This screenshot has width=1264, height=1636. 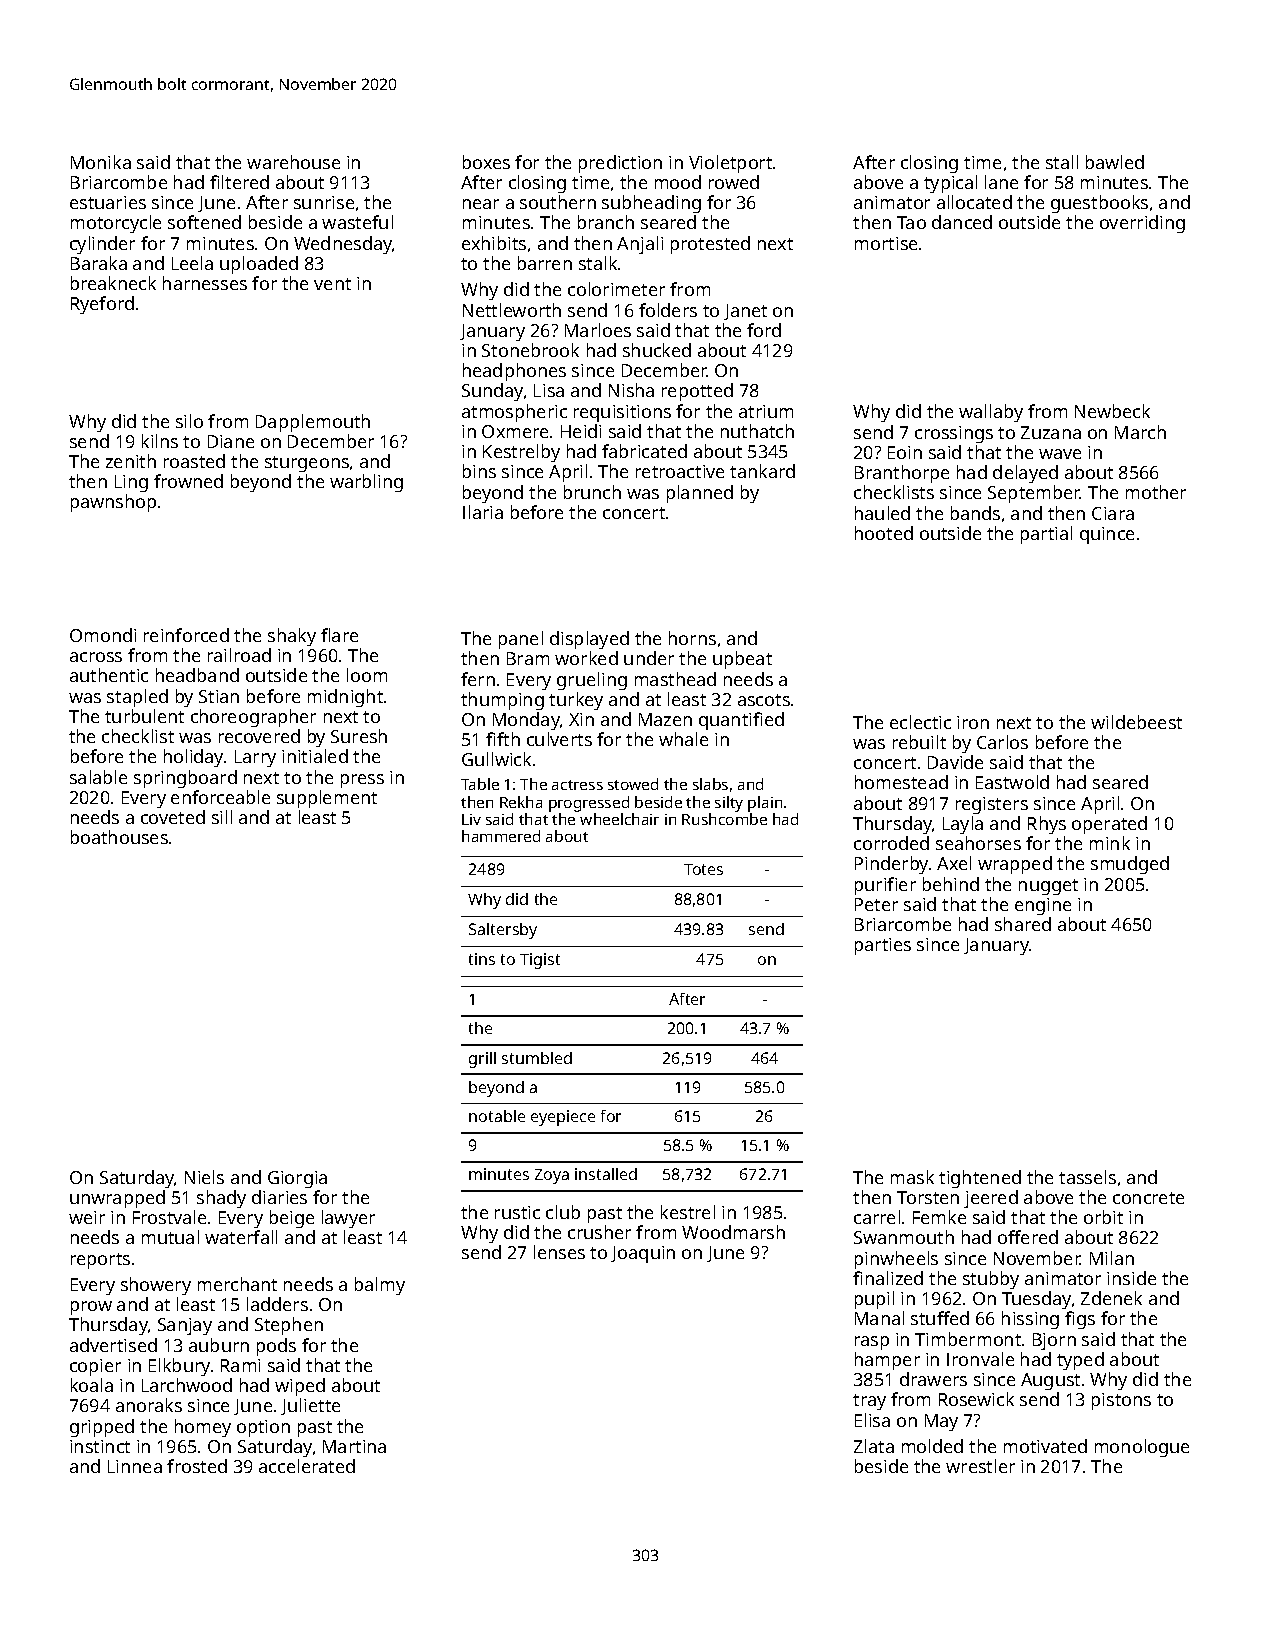 I want to click on frosted, so click(x=197, y=1466).
